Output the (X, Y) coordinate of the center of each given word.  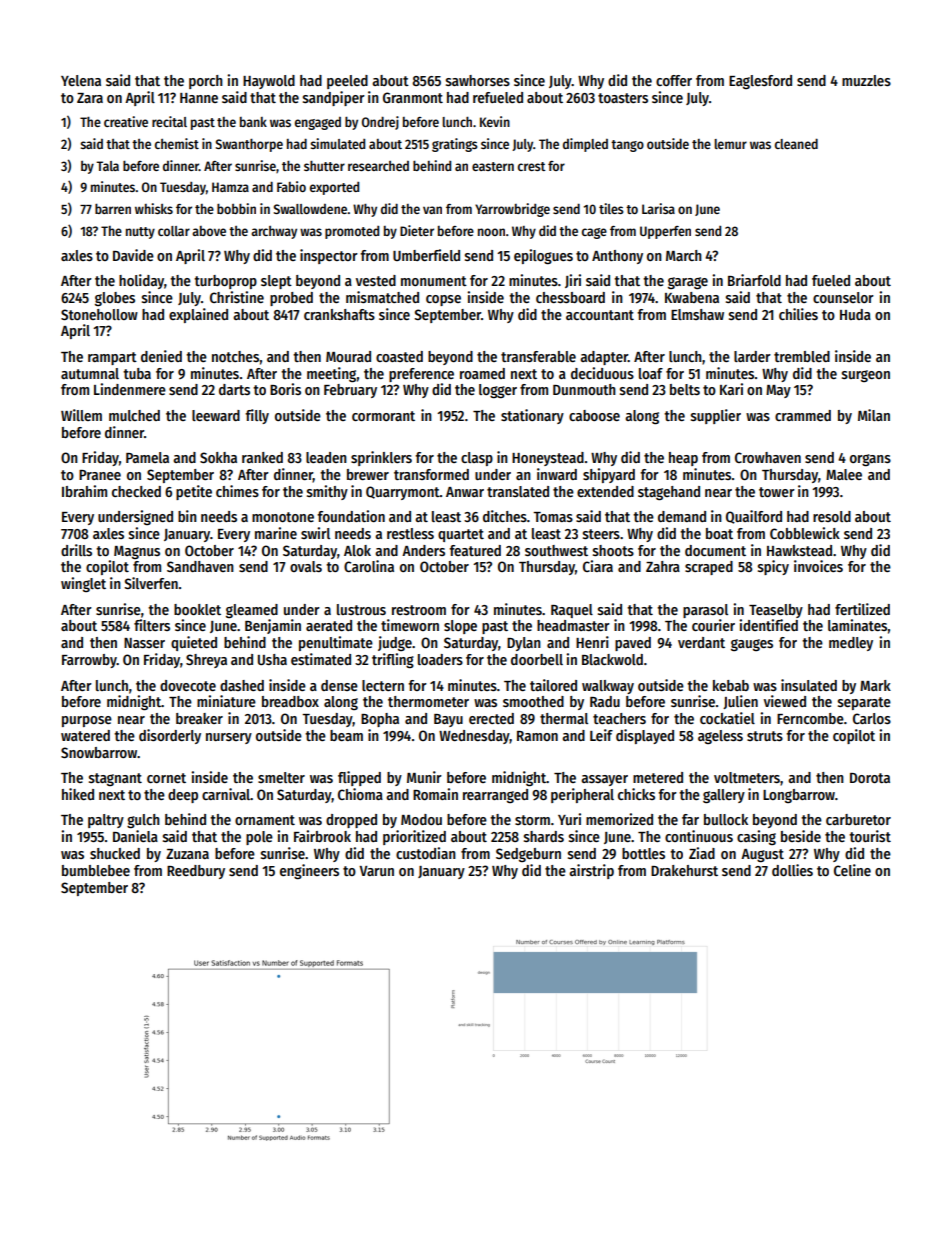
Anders (423, 550)
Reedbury (196, 872)
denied (161, 356)
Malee (844, 474)
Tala (107, 166)
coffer (674, 80)
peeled (347, 82)
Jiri (573, 281)
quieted (194, 643)
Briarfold (754, 280)
